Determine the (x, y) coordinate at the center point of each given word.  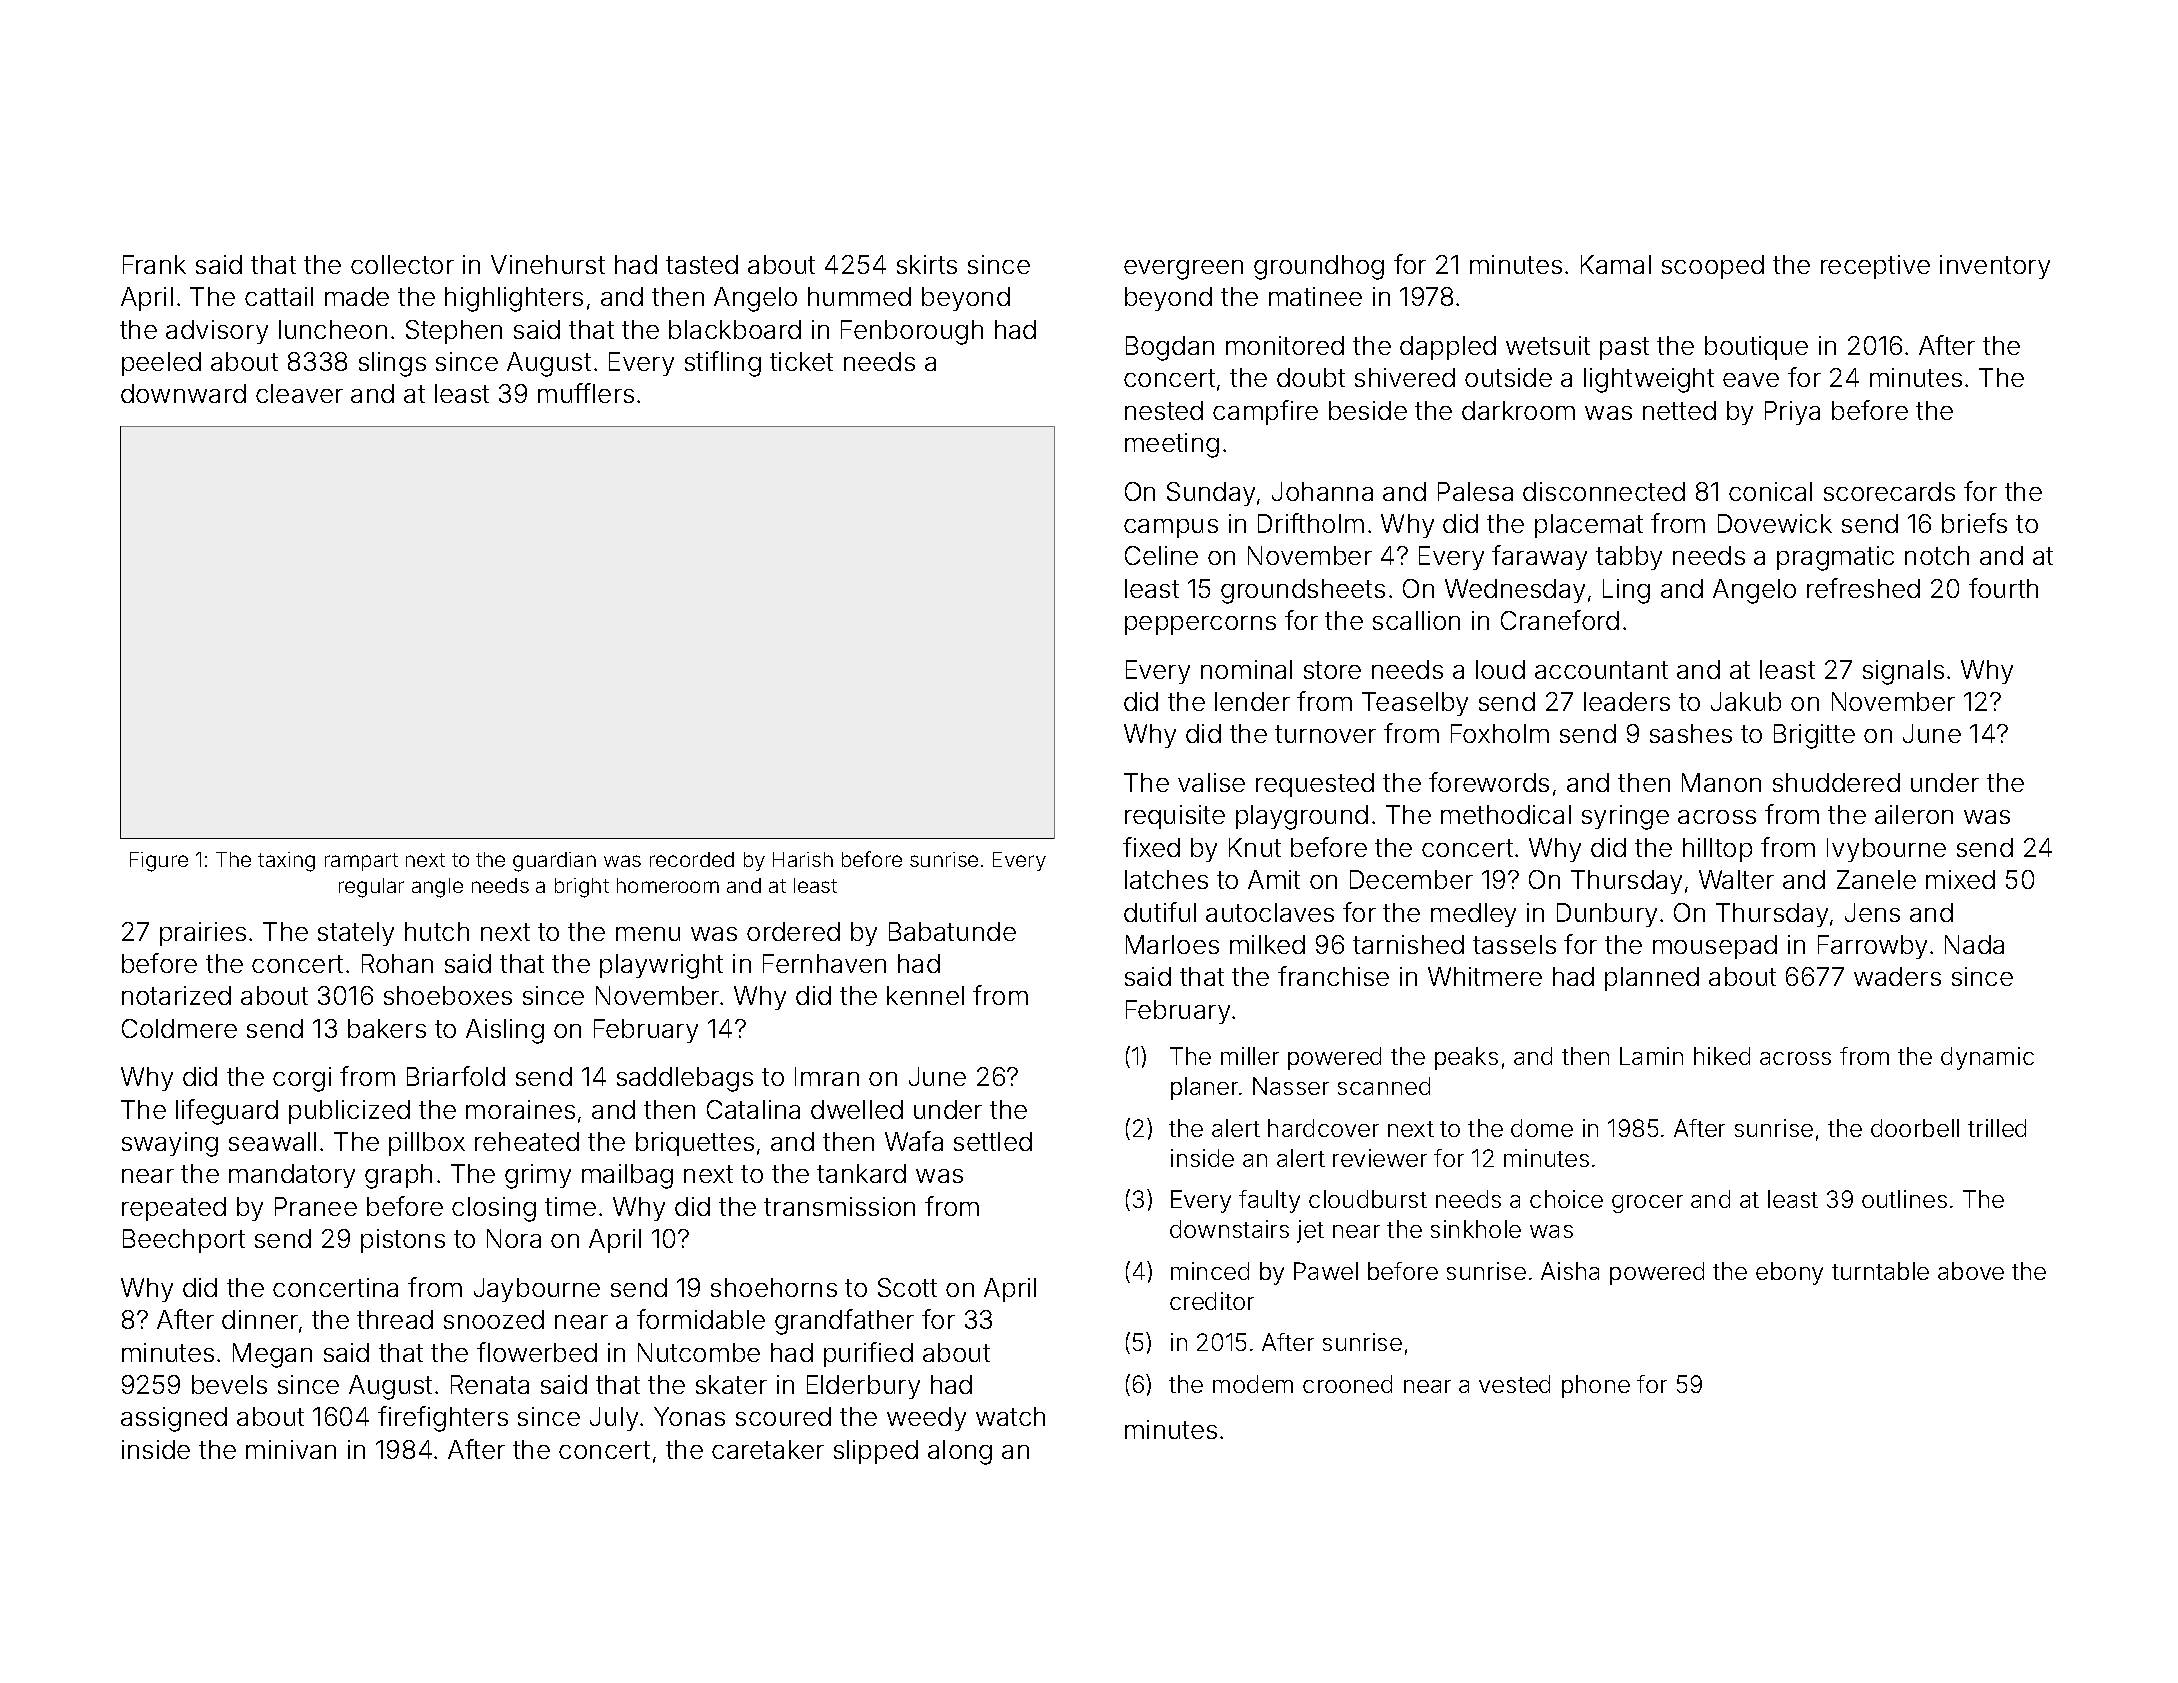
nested (1164, 410)
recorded (692, 859)
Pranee (316, 1206)
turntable (1880, 1271)
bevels (229, 1384)
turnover (1325, 734)
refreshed (1863, 588)
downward (183, 393)
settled (993, 1141)
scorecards (1889, 491)
